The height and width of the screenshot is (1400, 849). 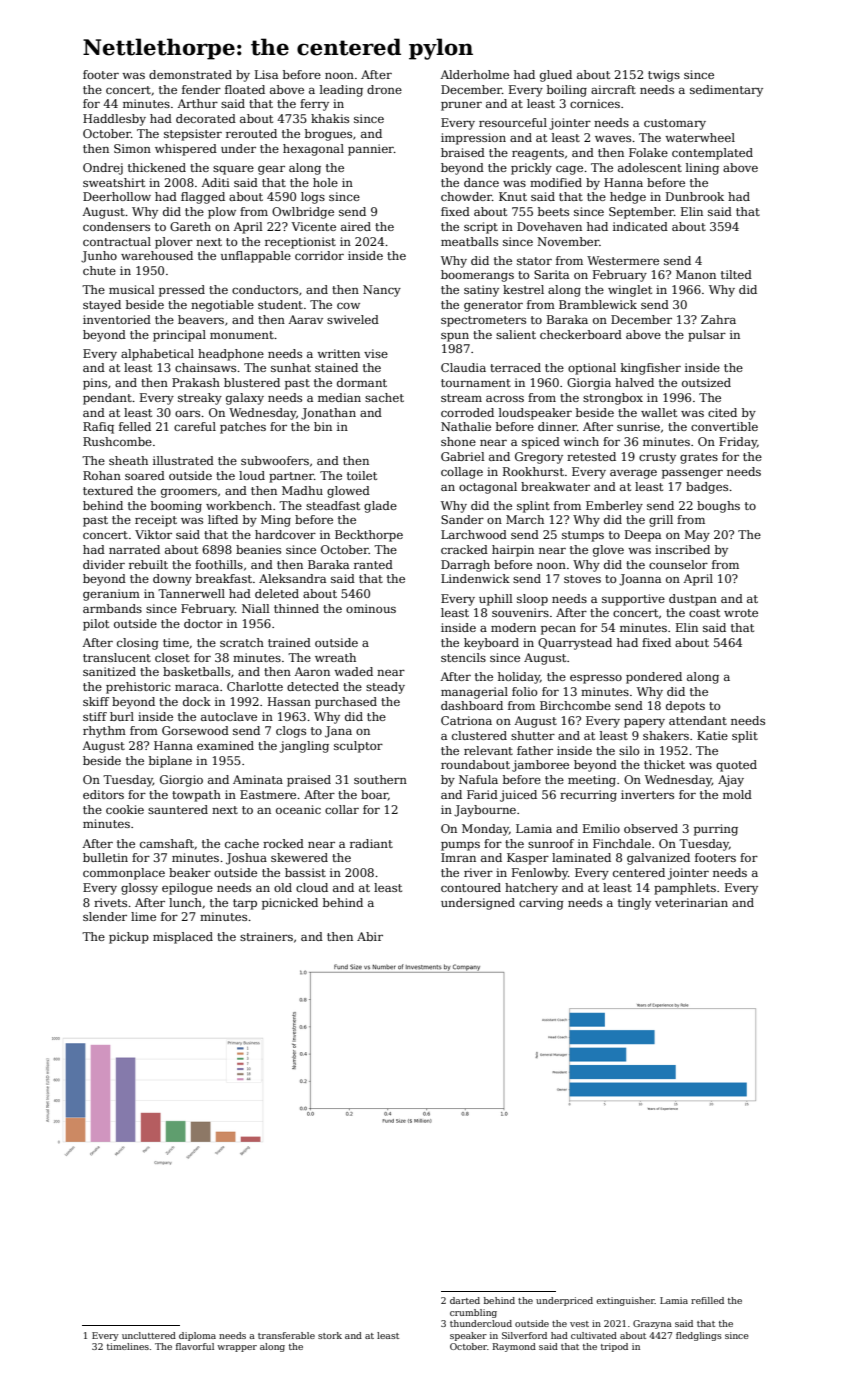 I want to click on pulsar, so click(x=707, y=336).
